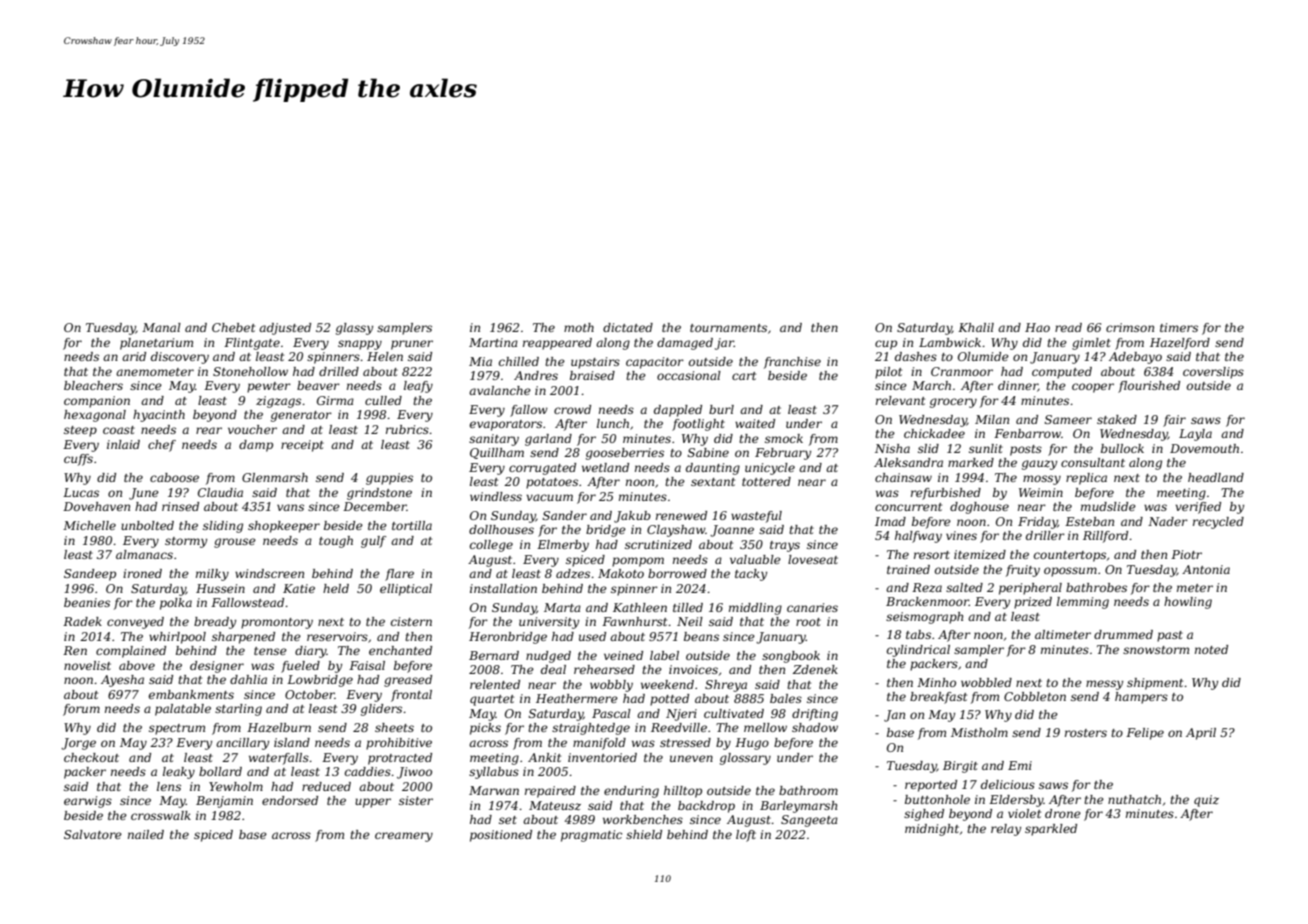  Describe the element at coordinates (706, 807) in the screenshot. I see `backdrop` at that location.
